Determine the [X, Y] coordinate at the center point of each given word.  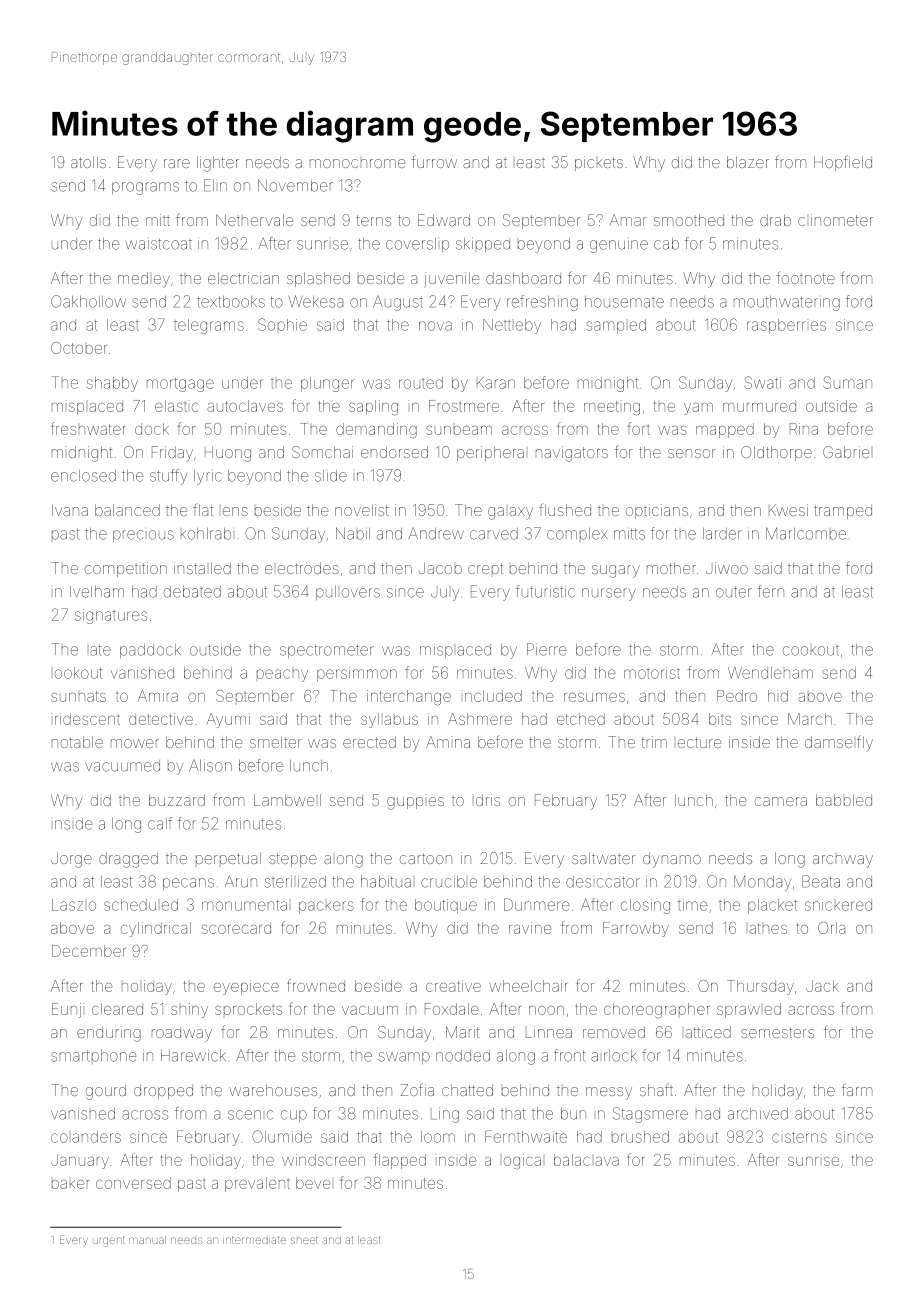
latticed [708, 1032]
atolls [88, 162]
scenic [250, 1115]
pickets [599, 163]
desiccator [603, 882]
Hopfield [843, 163]
